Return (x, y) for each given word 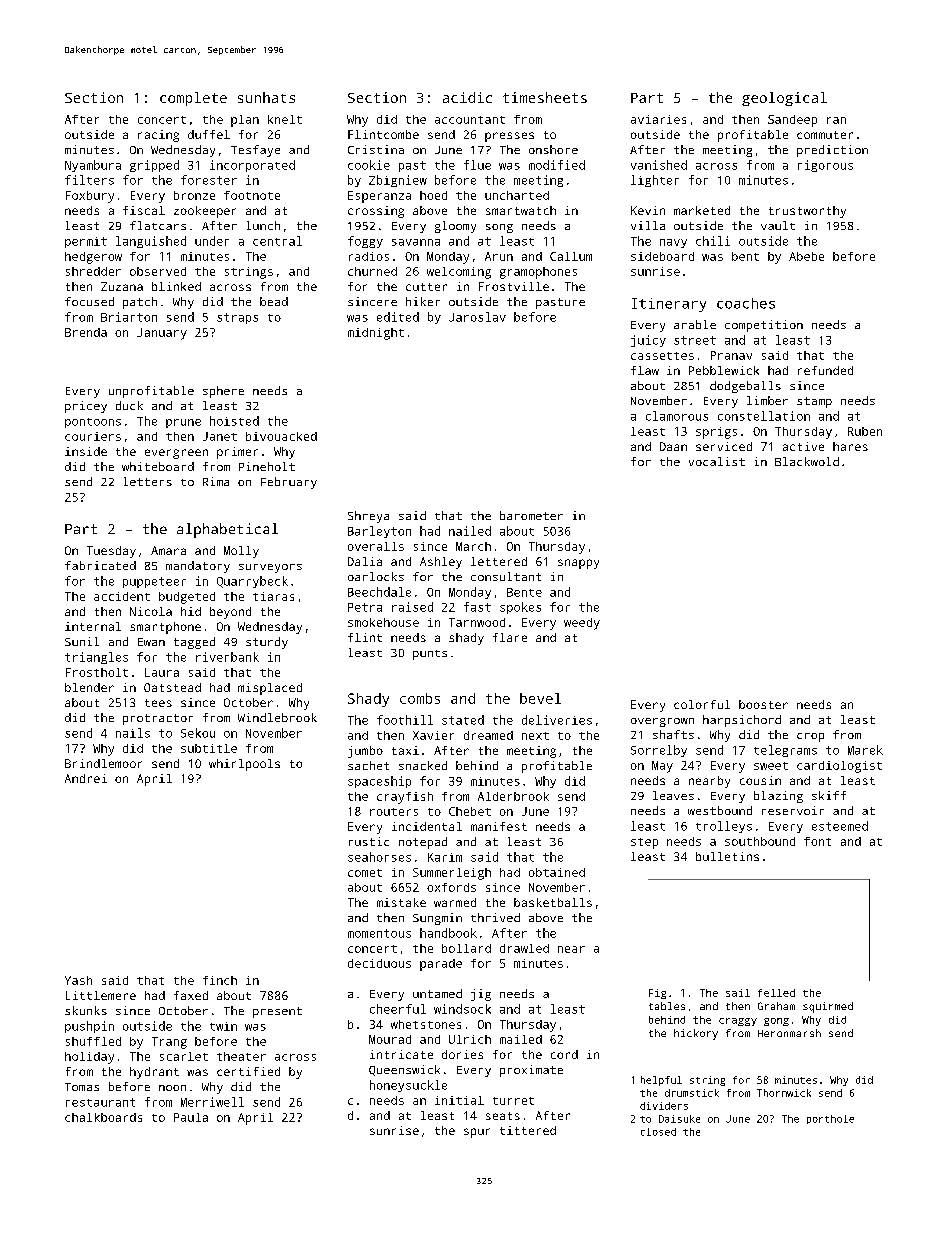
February (289, 483)
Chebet (470, 811)
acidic (467, 97)
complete (193, 99)
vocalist (717, 461)
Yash (78, 980)
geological (784, 99)
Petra (365, 607)
